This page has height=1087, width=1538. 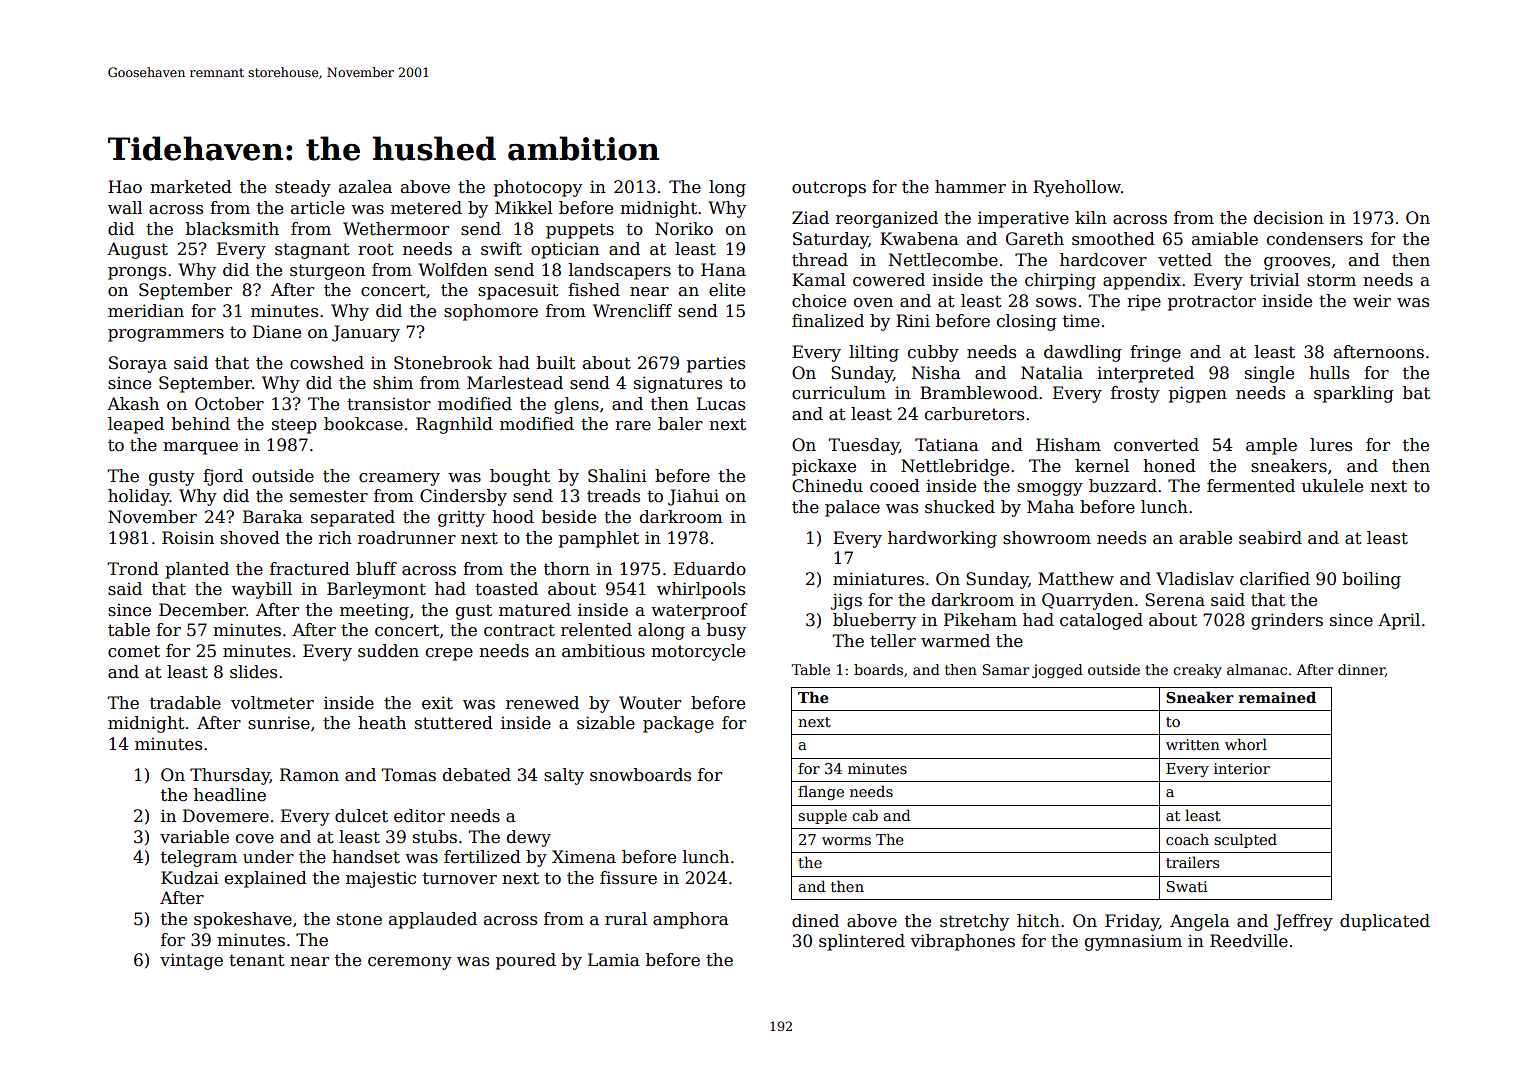 What do you see at coordinates (556, 363) in the page?
I see `built` at bounding box center [556, 363].
